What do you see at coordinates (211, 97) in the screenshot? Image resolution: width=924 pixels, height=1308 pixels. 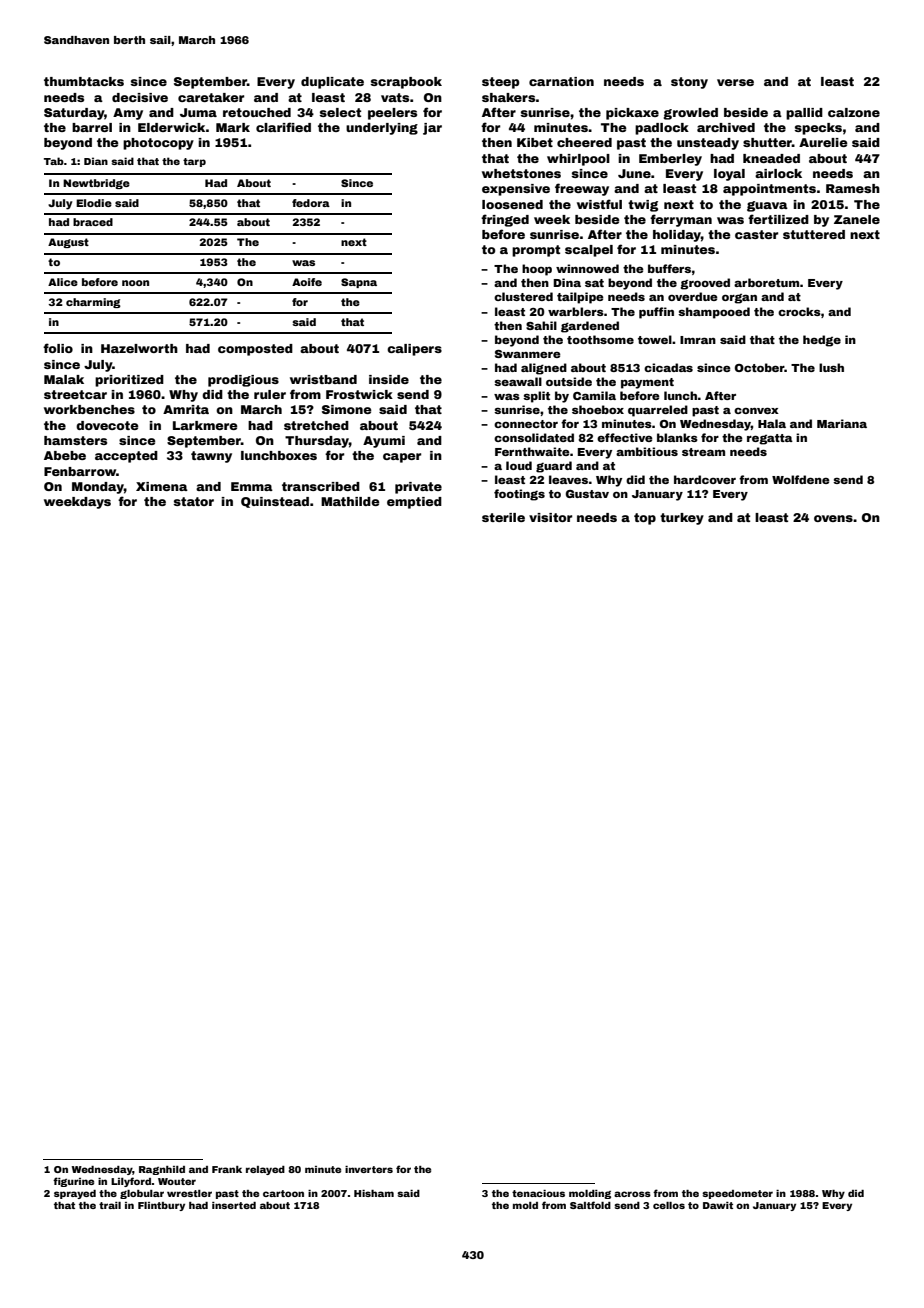 I see `caretaker` at bounding box center [211, 97].
